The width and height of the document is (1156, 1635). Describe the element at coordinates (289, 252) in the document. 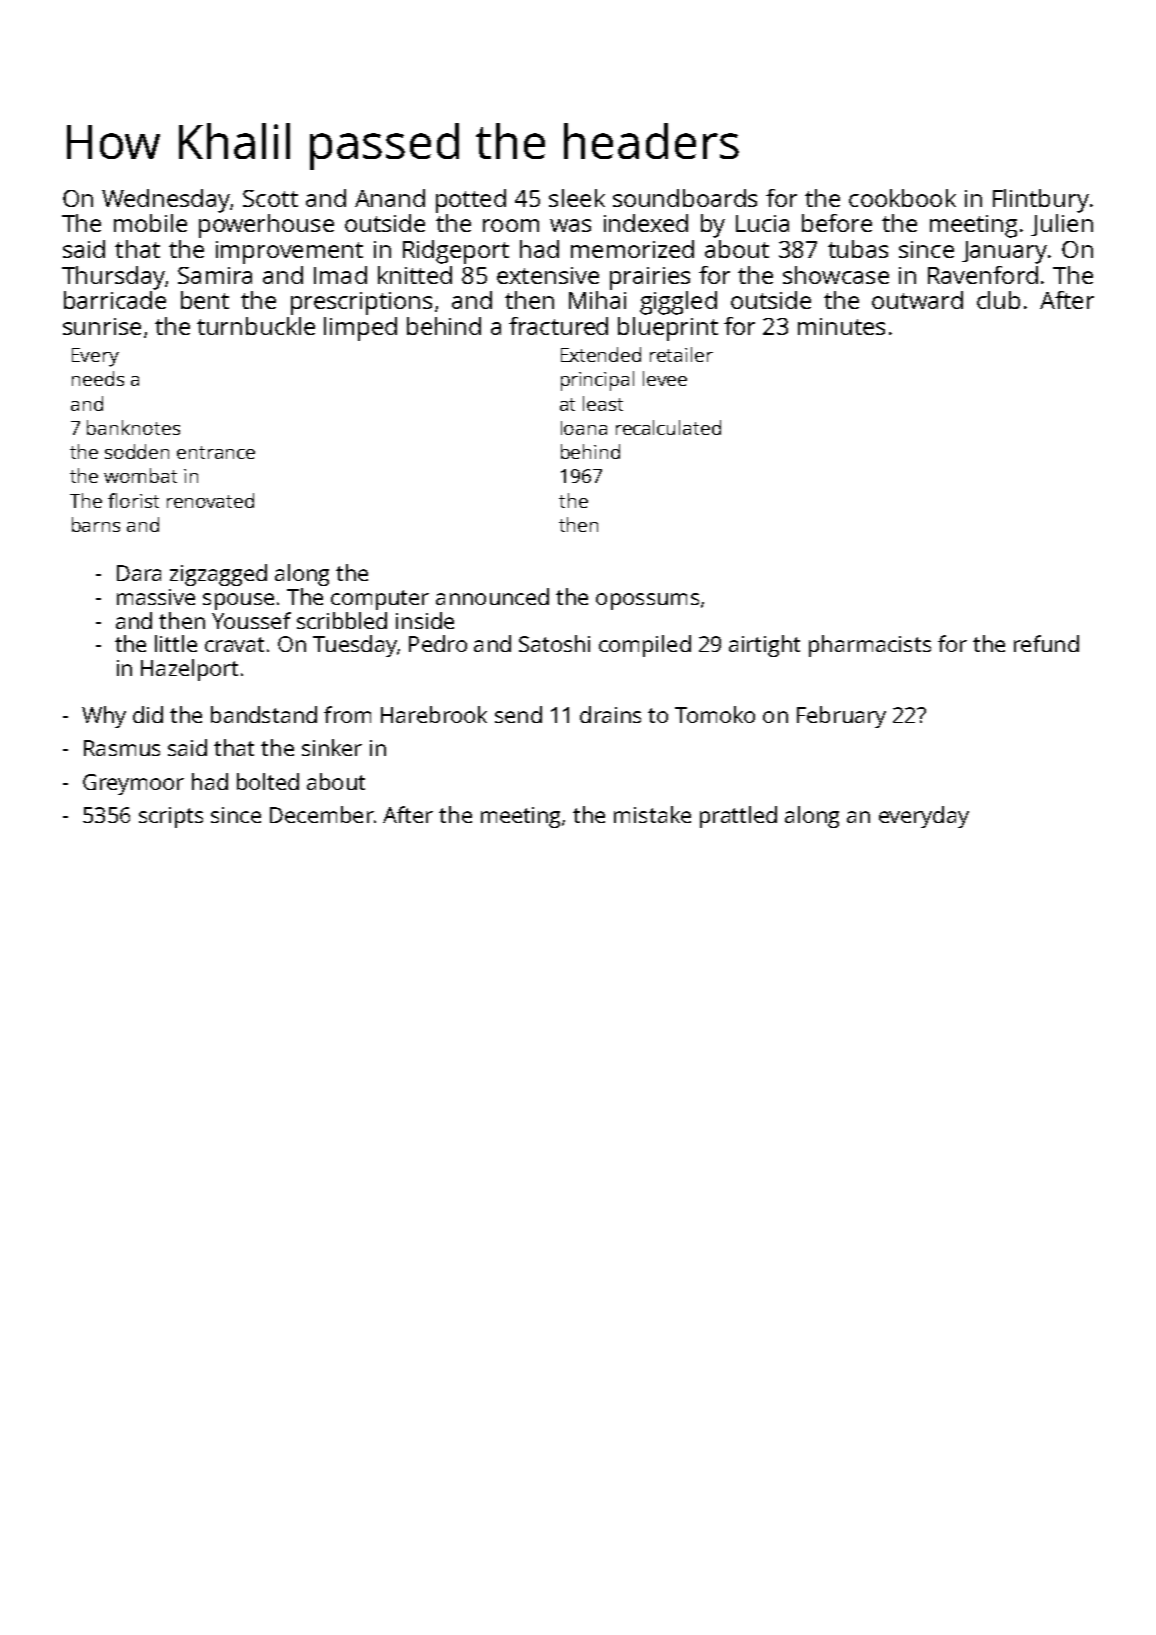

I see `improvement` at that location.
